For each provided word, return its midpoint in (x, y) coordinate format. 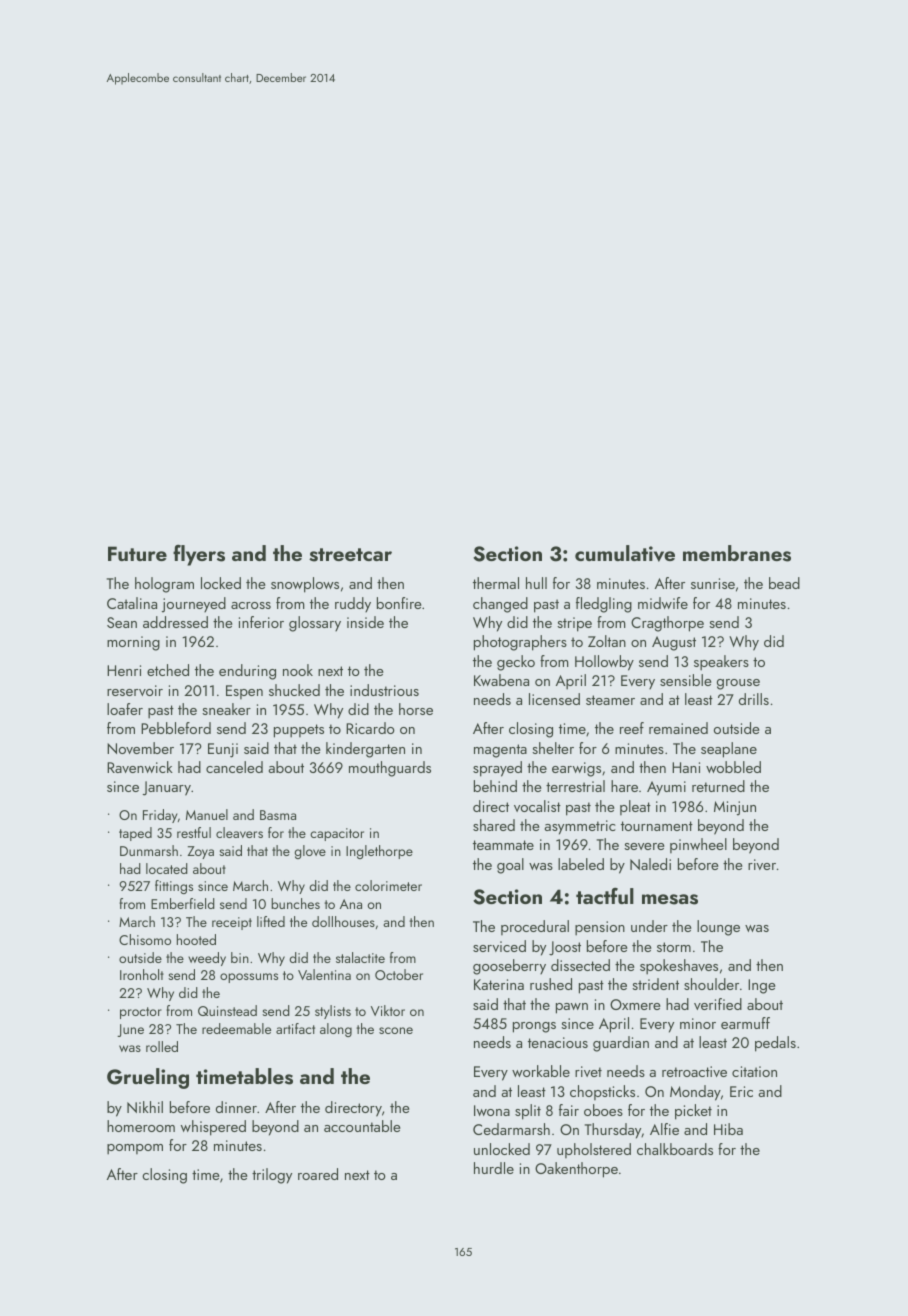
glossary (315, 624)
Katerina (499, 984)
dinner (236, 1107)
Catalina (132, 603)
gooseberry (509, 967)
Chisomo (145, 939)
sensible (685, 680)
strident (655, 984)
